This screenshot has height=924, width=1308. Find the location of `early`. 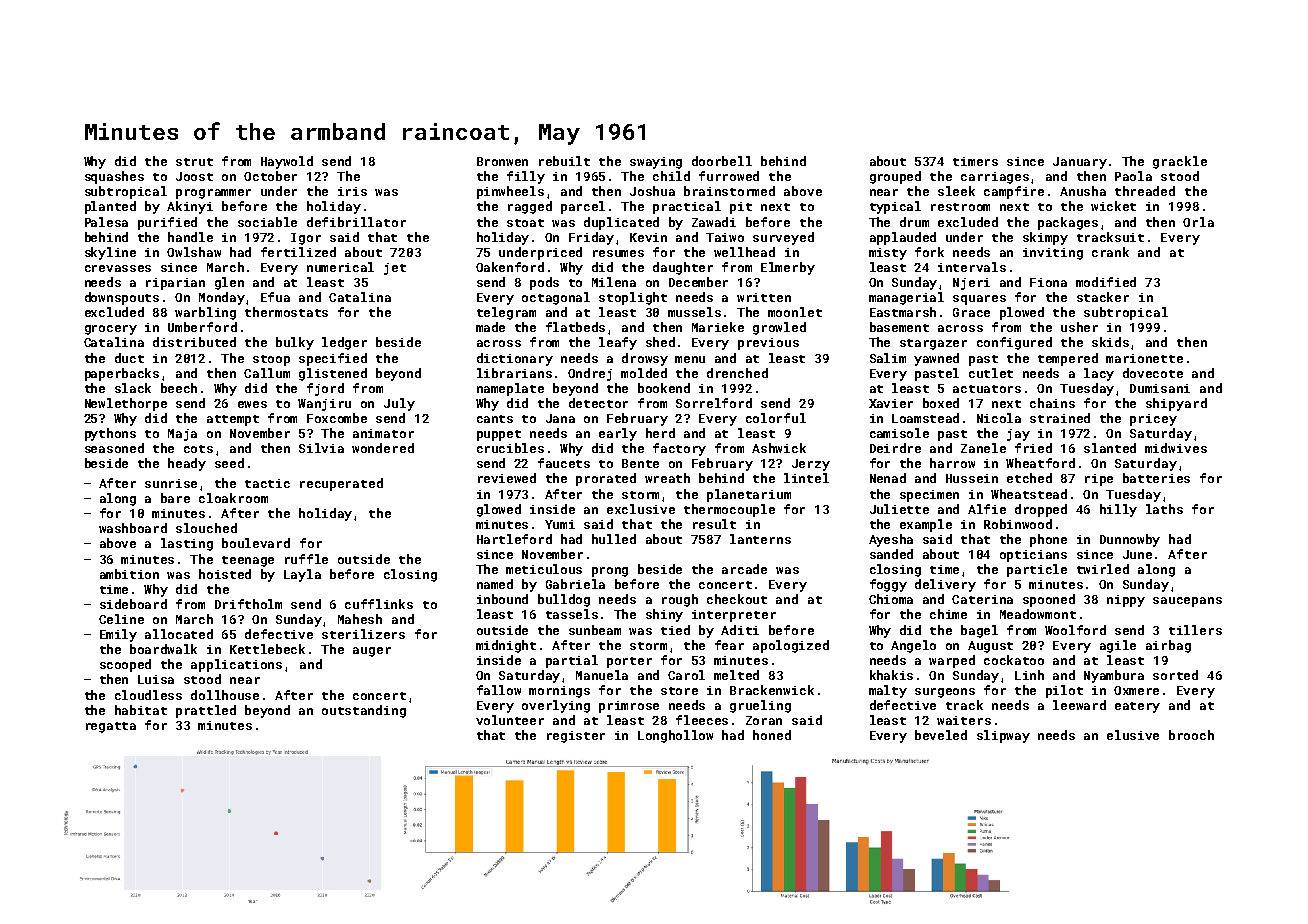

early is located at coordinates (618, 434).
